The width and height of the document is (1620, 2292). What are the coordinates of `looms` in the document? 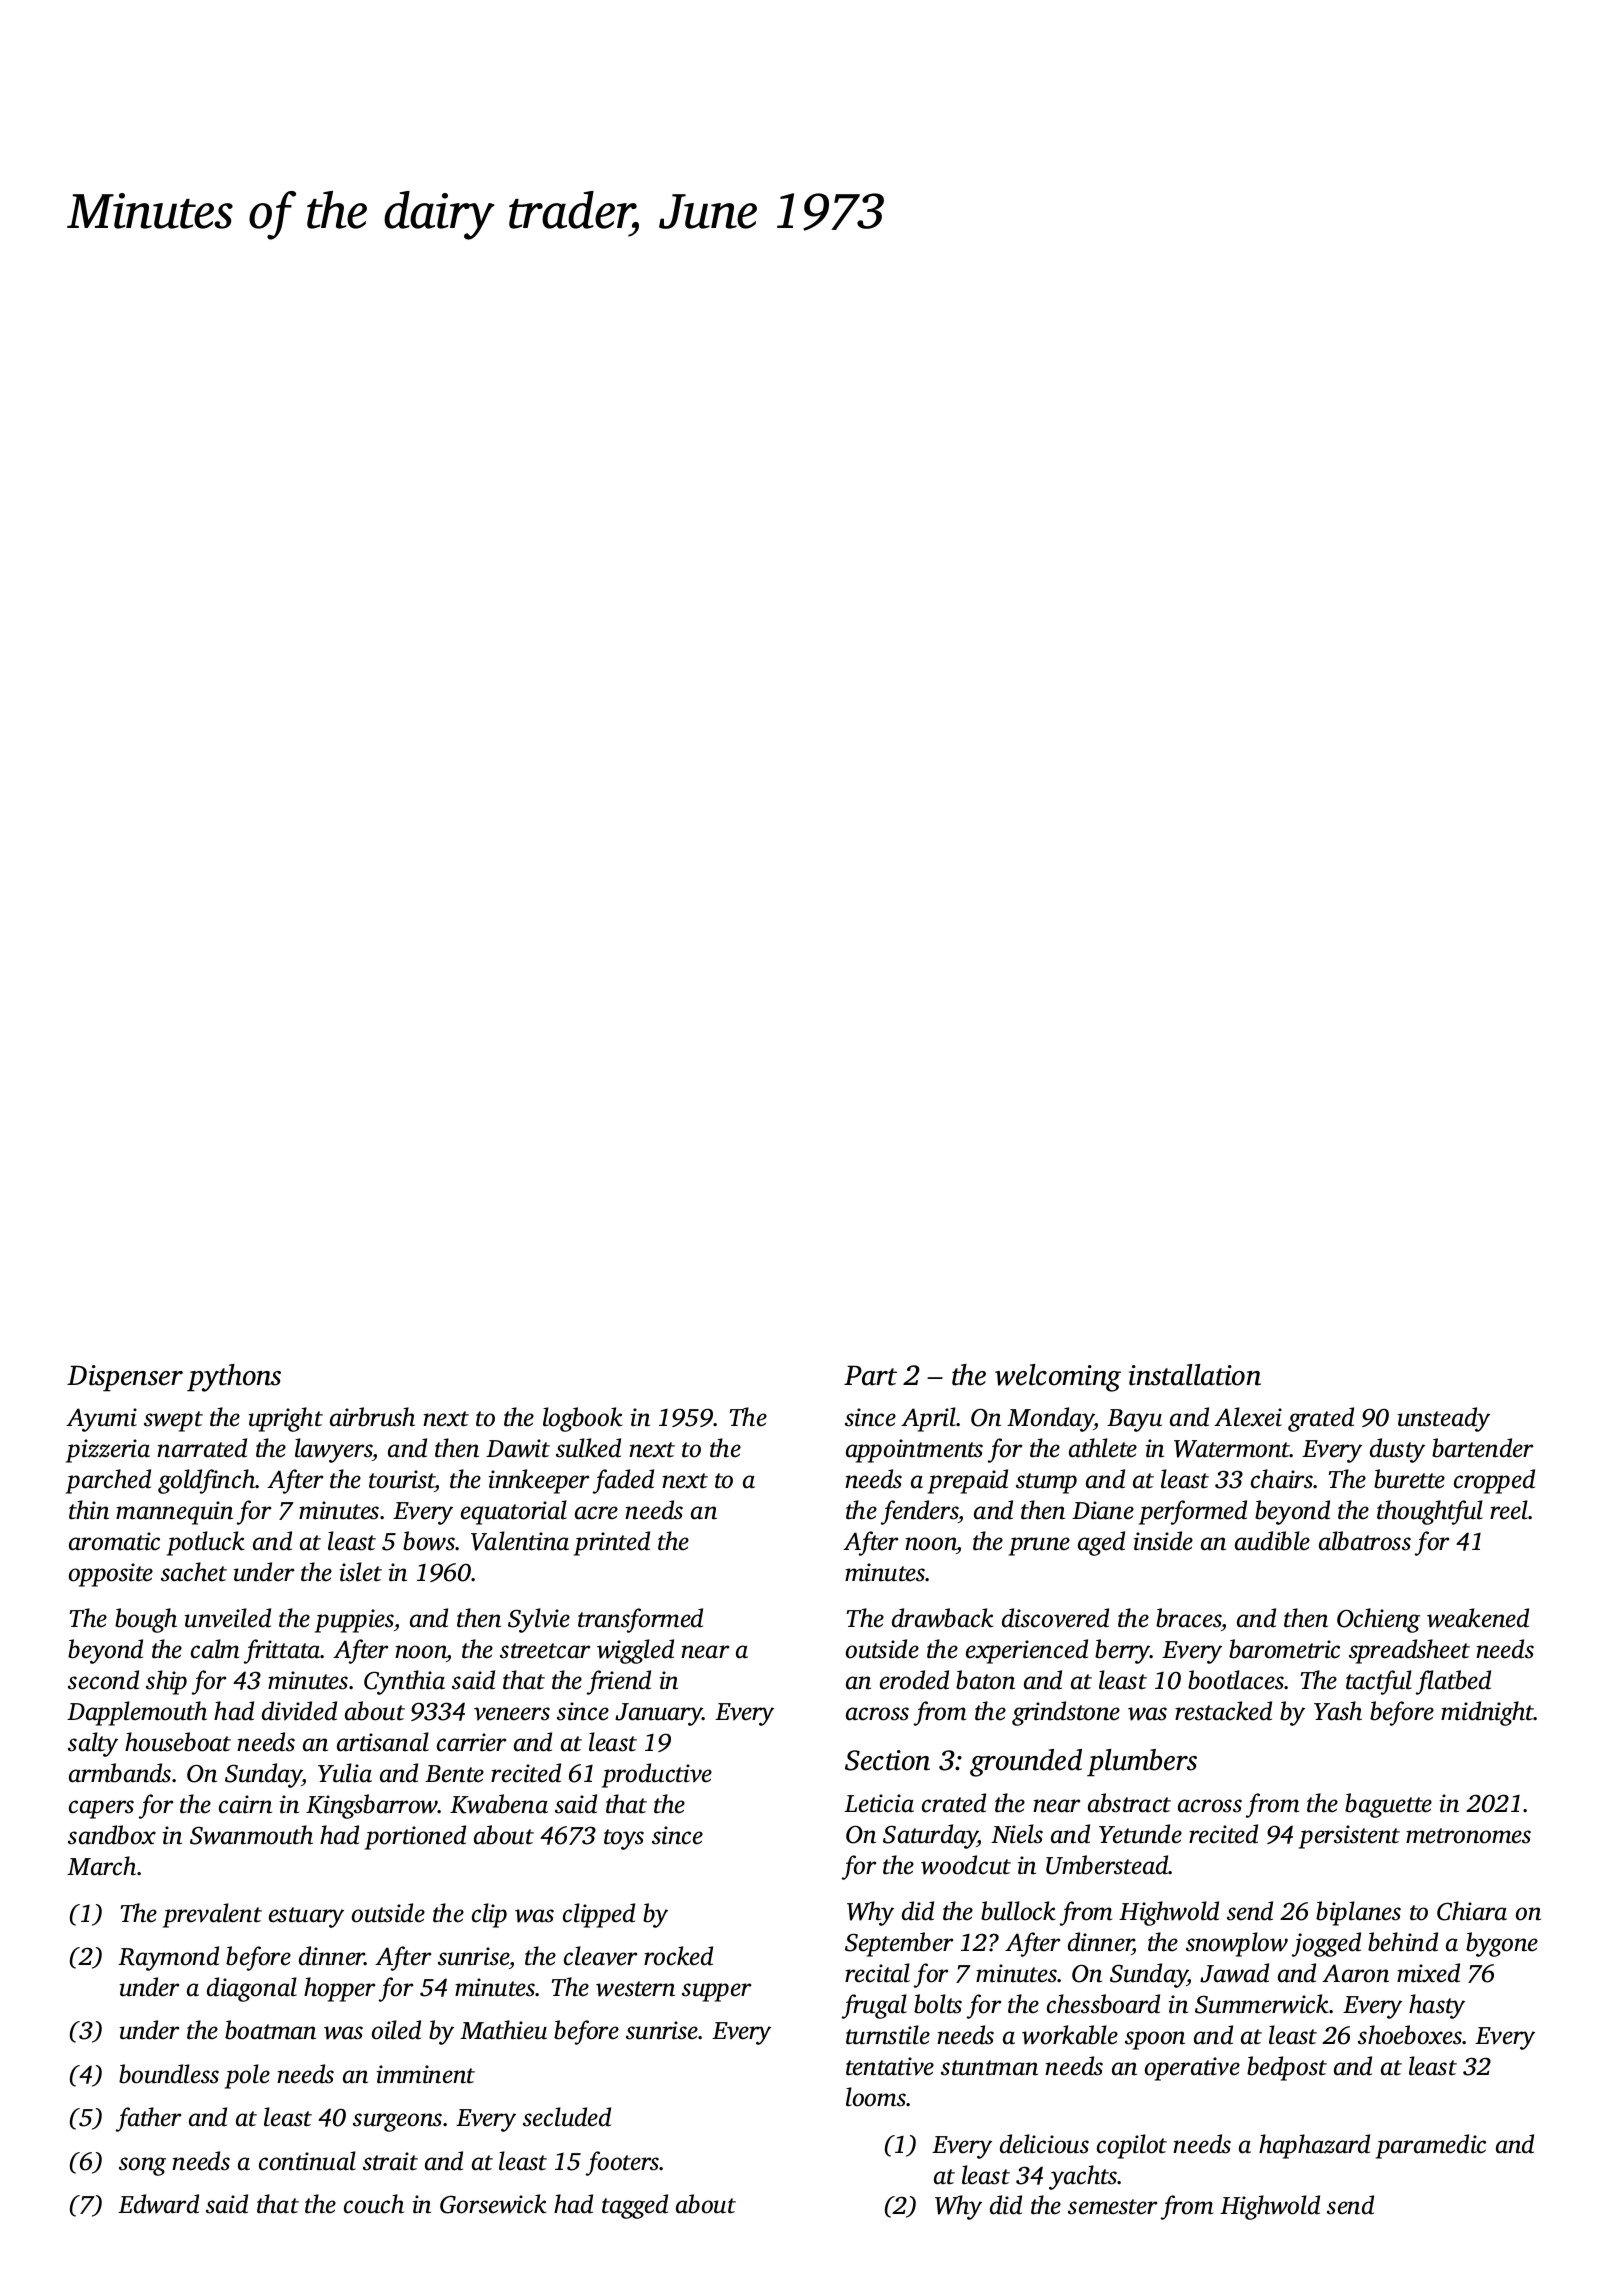 It's located at (876, 2097).
